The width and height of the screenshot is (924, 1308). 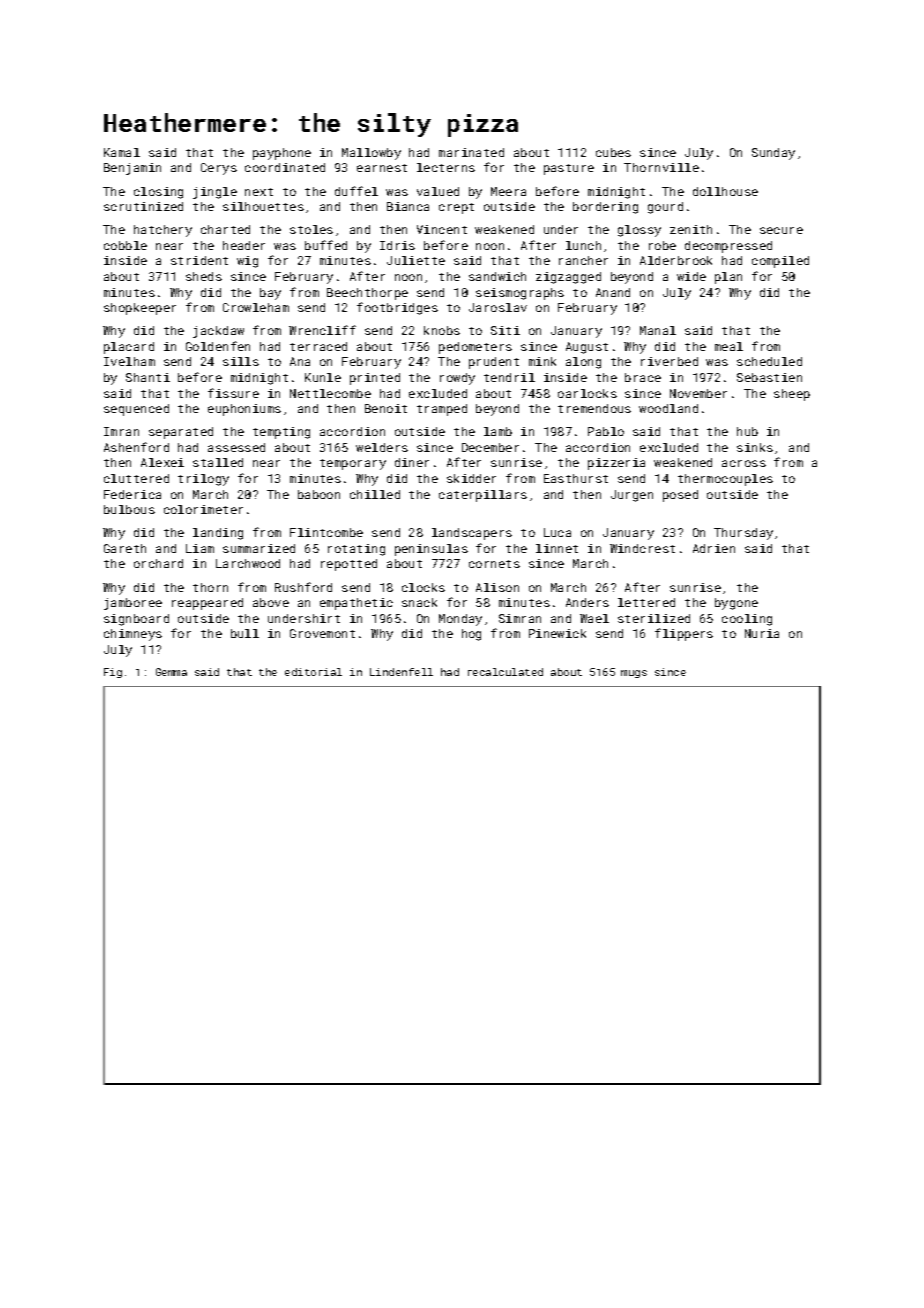 What do you see at coordinates (122, 152) in the screenshot?
I see `Kamal` at bounding box center [122, 152].
